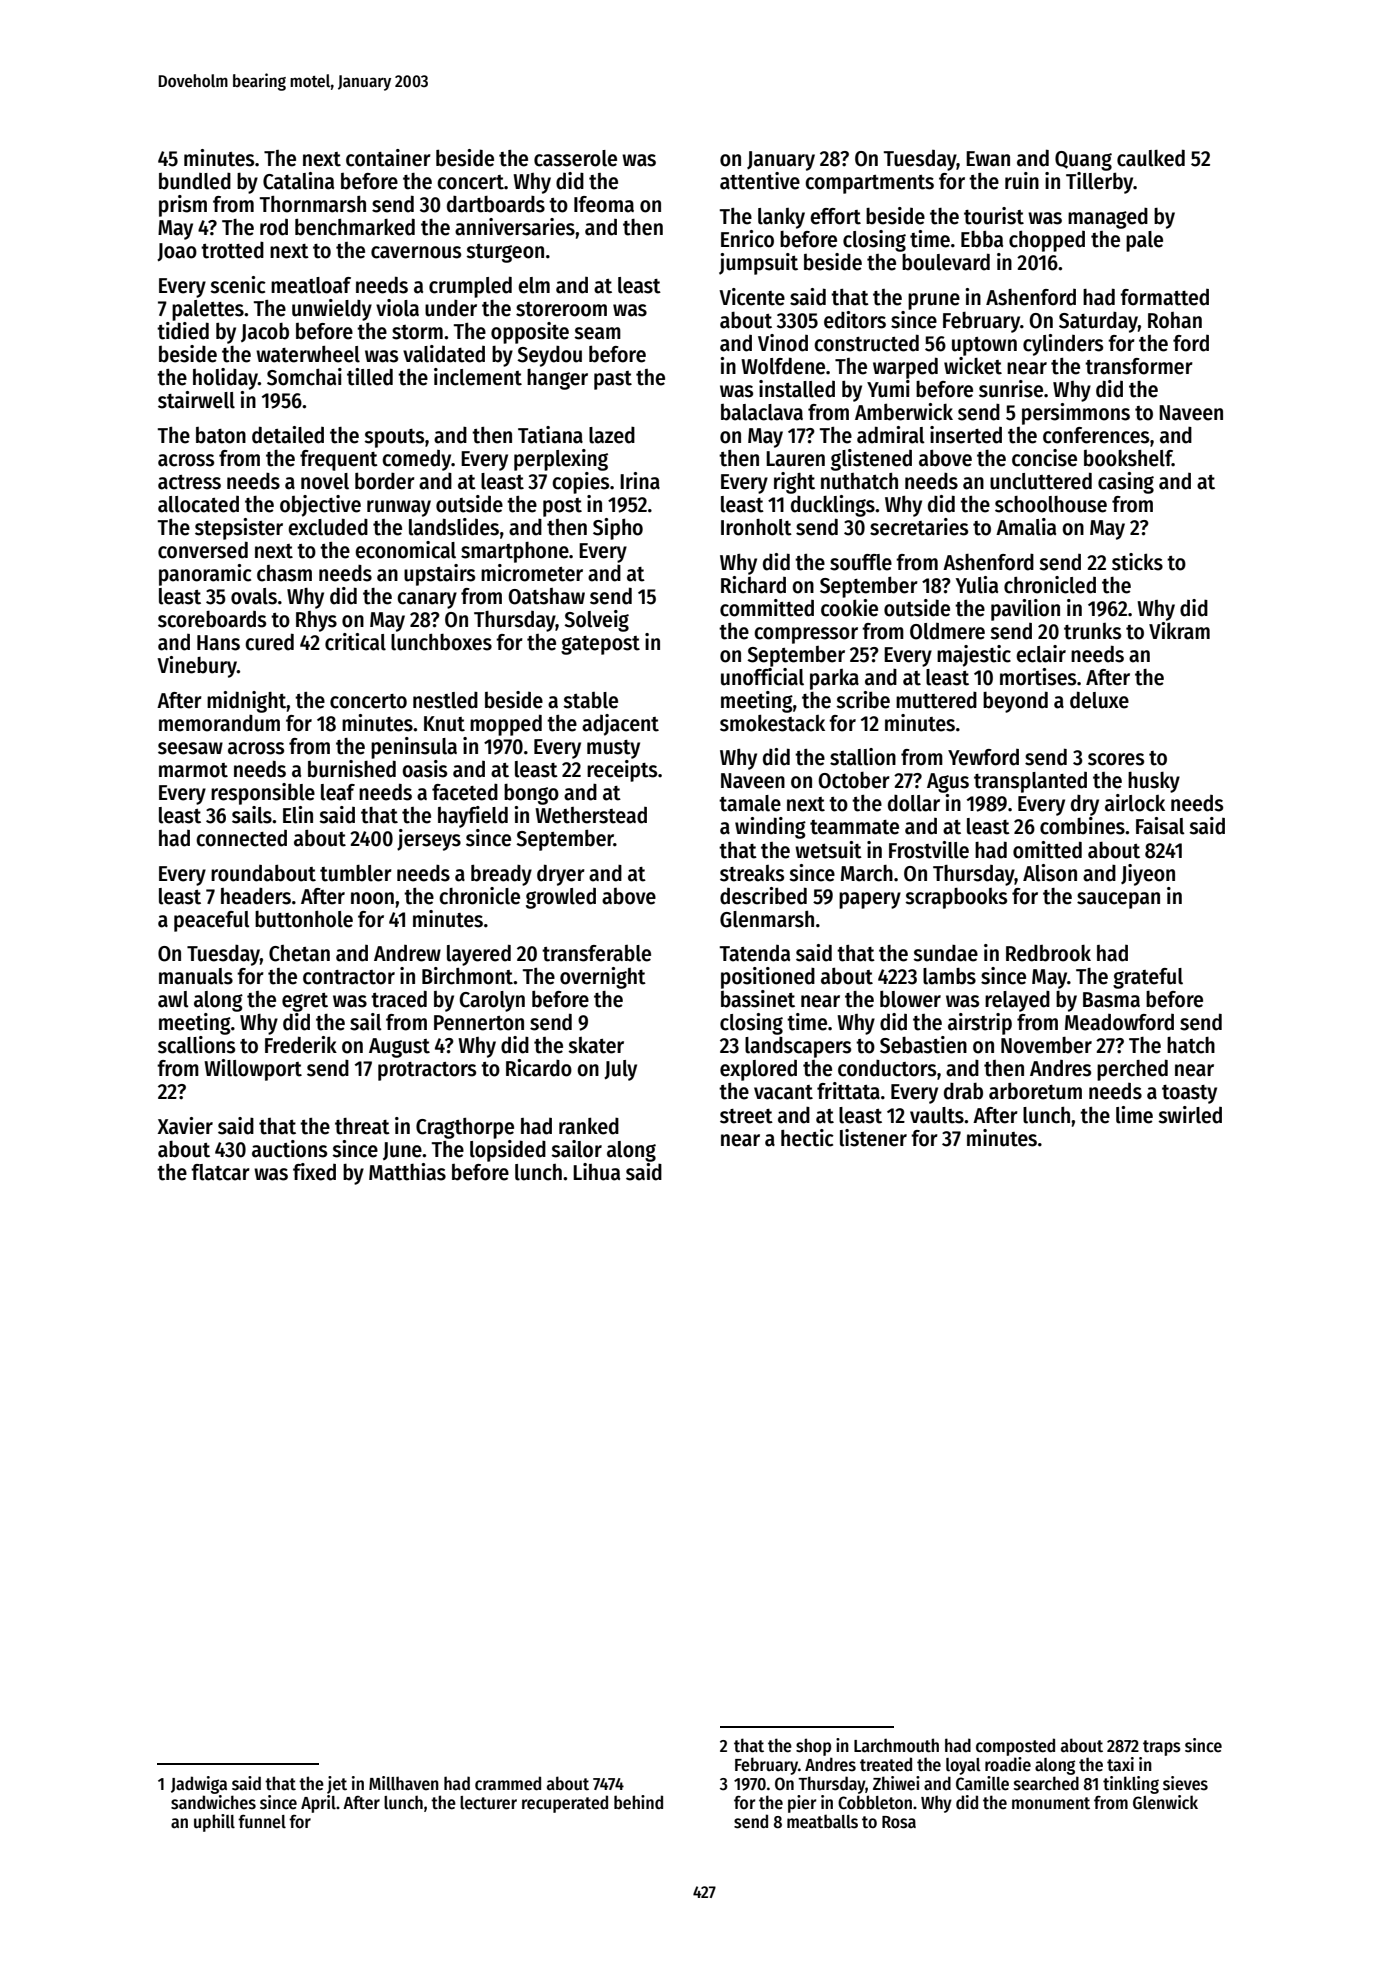 This document has width=1386, height=1969. What do you see at coordinates (1175, 320) in the document?
I see `Rohan` at bounding box center [1175, 320].
